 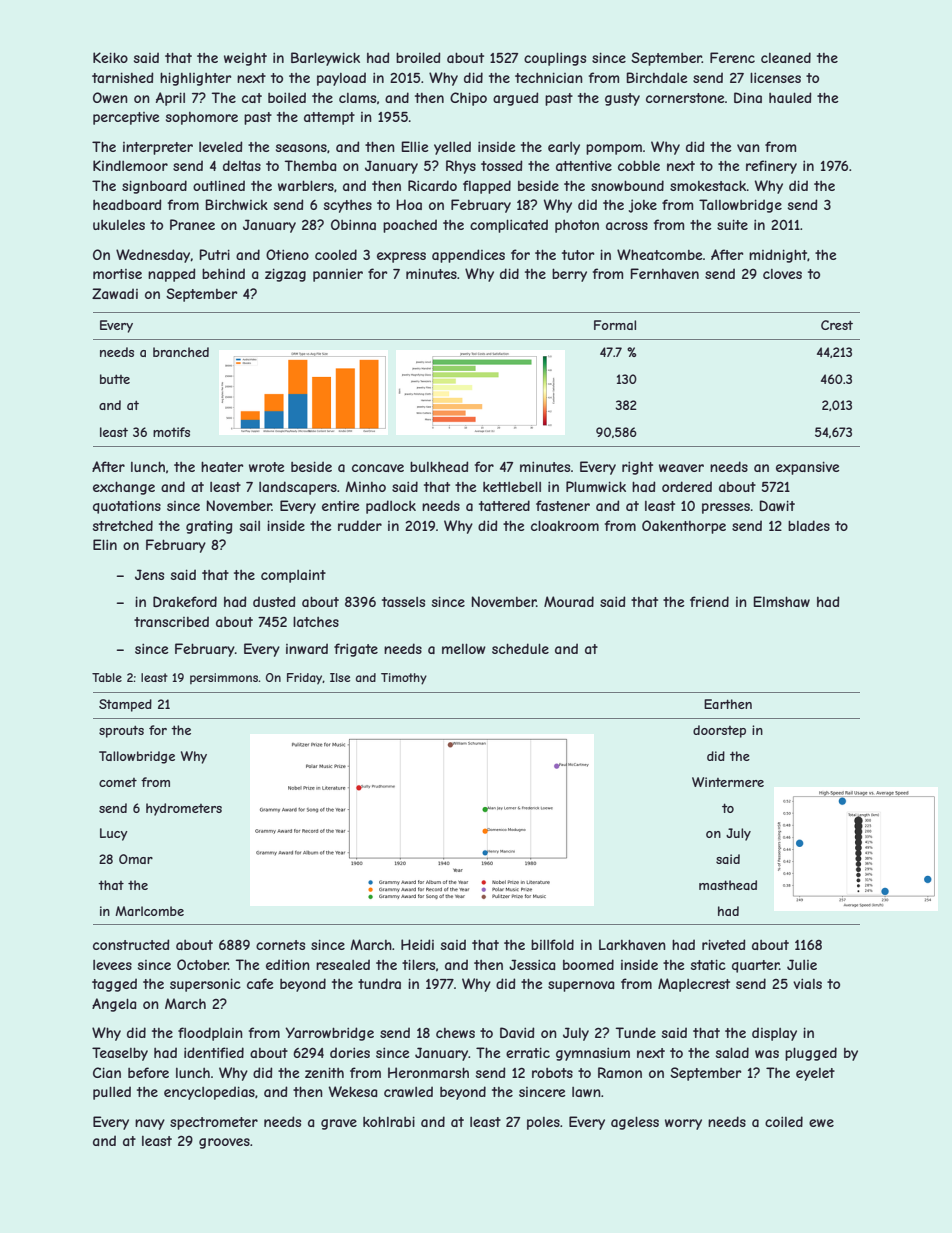 I want to click on wrote, so click(x=267, y=467).
